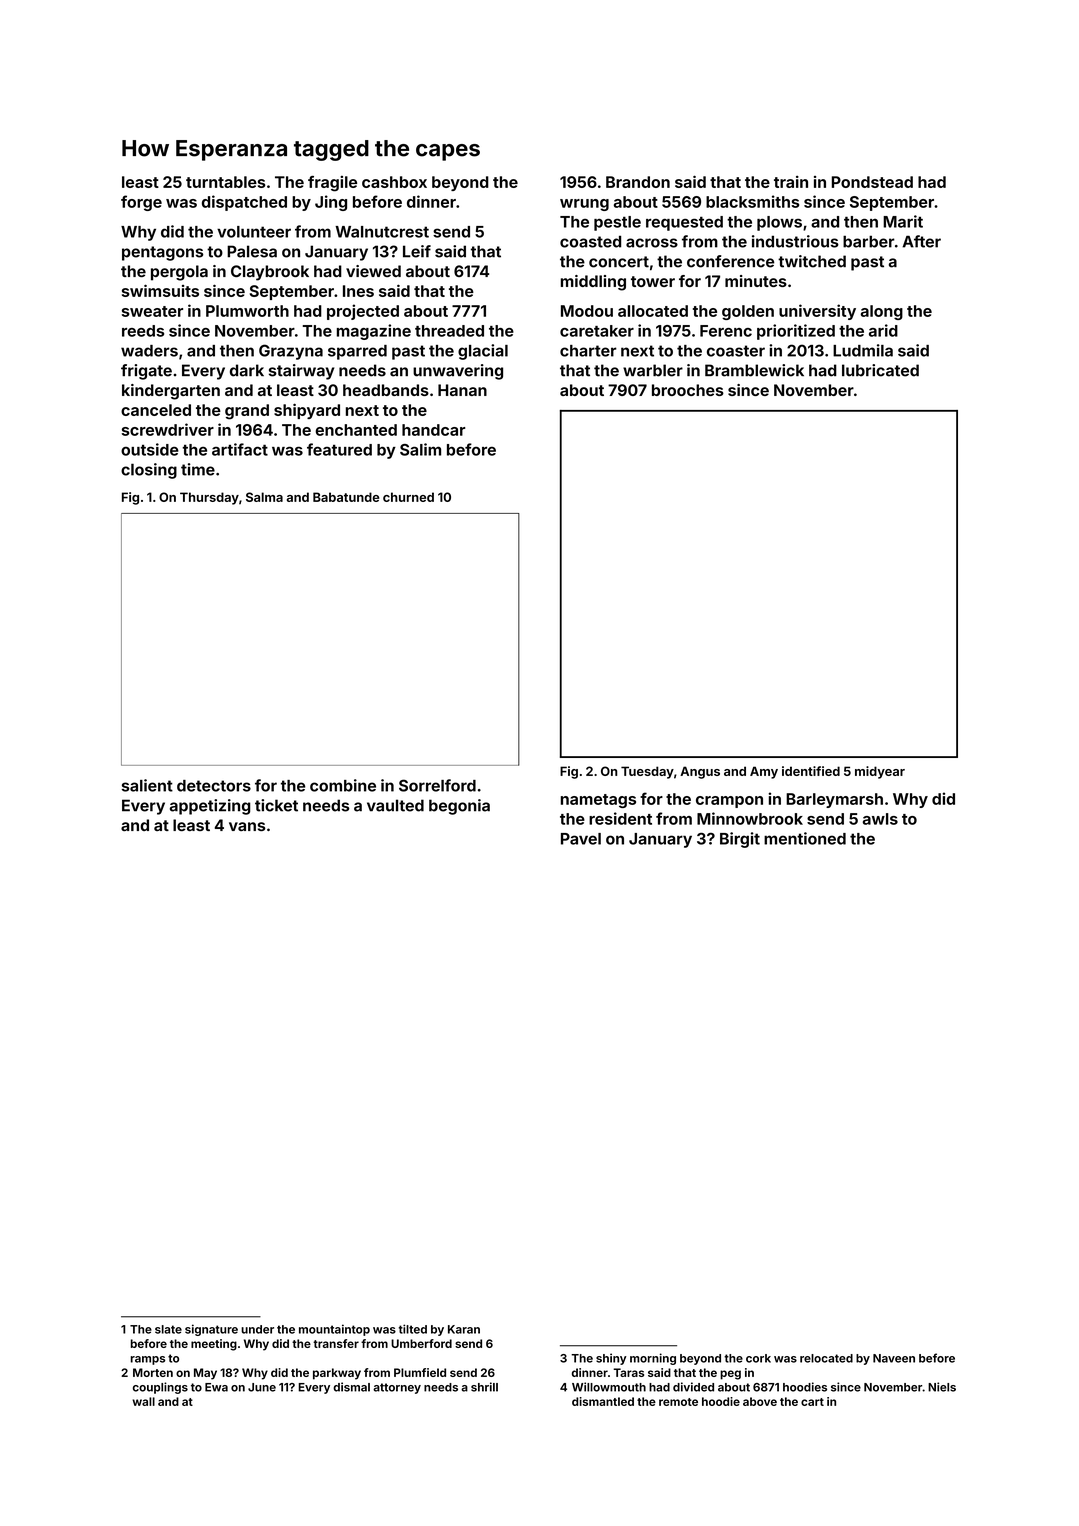  What do you see at coordinates (262, 1387) in the image?
I see `June` at bounding box center [262, 1387].
